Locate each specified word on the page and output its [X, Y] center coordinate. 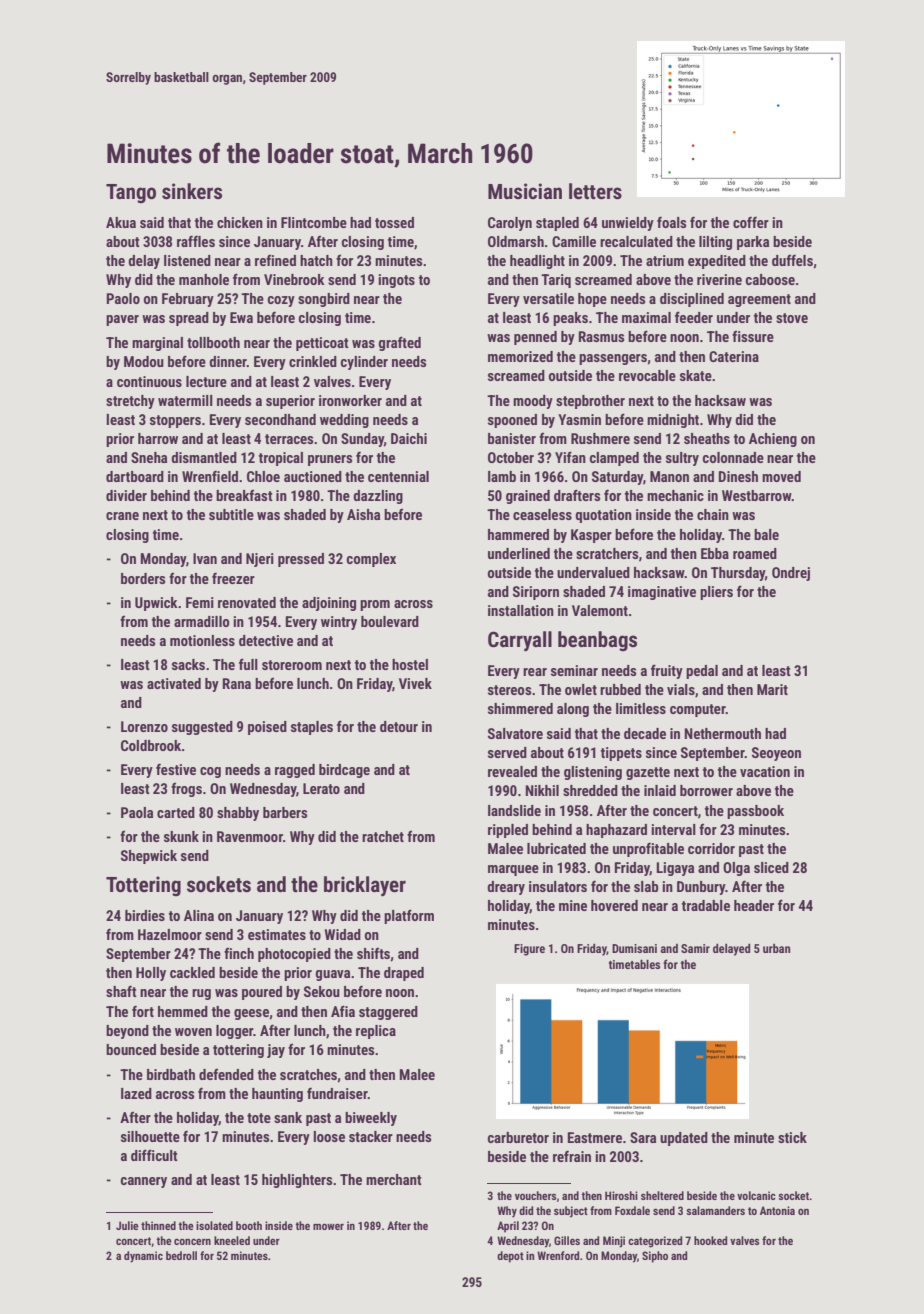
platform [409, 916]
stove [792, 318]
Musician [525, 191]
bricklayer [365, 886]
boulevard [390, 621]
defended [226, 1074]
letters [595, 191]
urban [776, 948]
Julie [127, 1225]
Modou [144, 361]
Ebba [715, 553]
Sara [643, 1137]
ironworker [350, 400]
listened [187, 260]
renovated [247, 602]
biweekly [371, 1119]
